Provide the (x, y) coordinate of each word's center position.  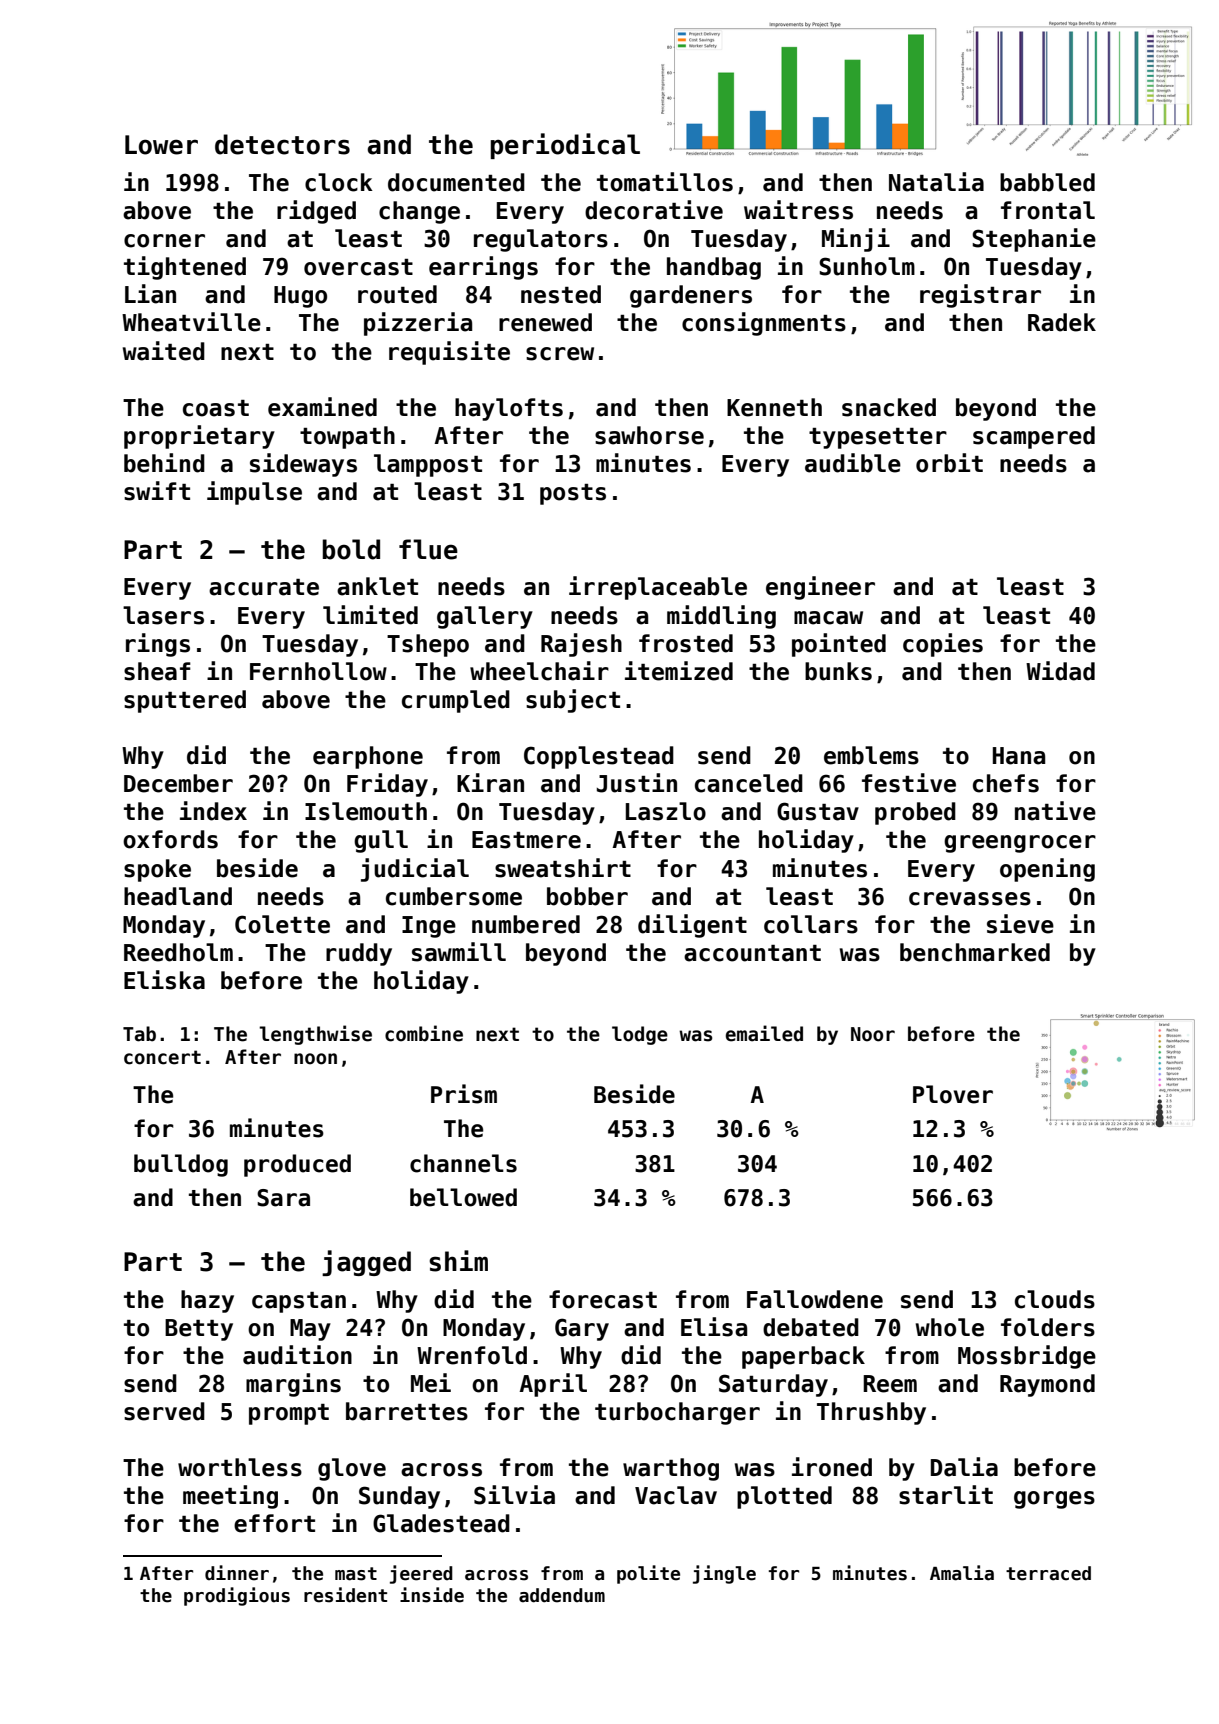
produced (297, 1165)
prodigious (237, 1596)
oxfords (170, 839)
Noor (873, 1034)
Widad (1060, 671)
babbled (1047, 182)
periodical (565, 146)
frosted (686, 643)
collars (811, 924)
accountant (752, 953)
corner (164, 241)
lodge (640, 1035)
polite (648, 1574)
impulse (254, 493)
